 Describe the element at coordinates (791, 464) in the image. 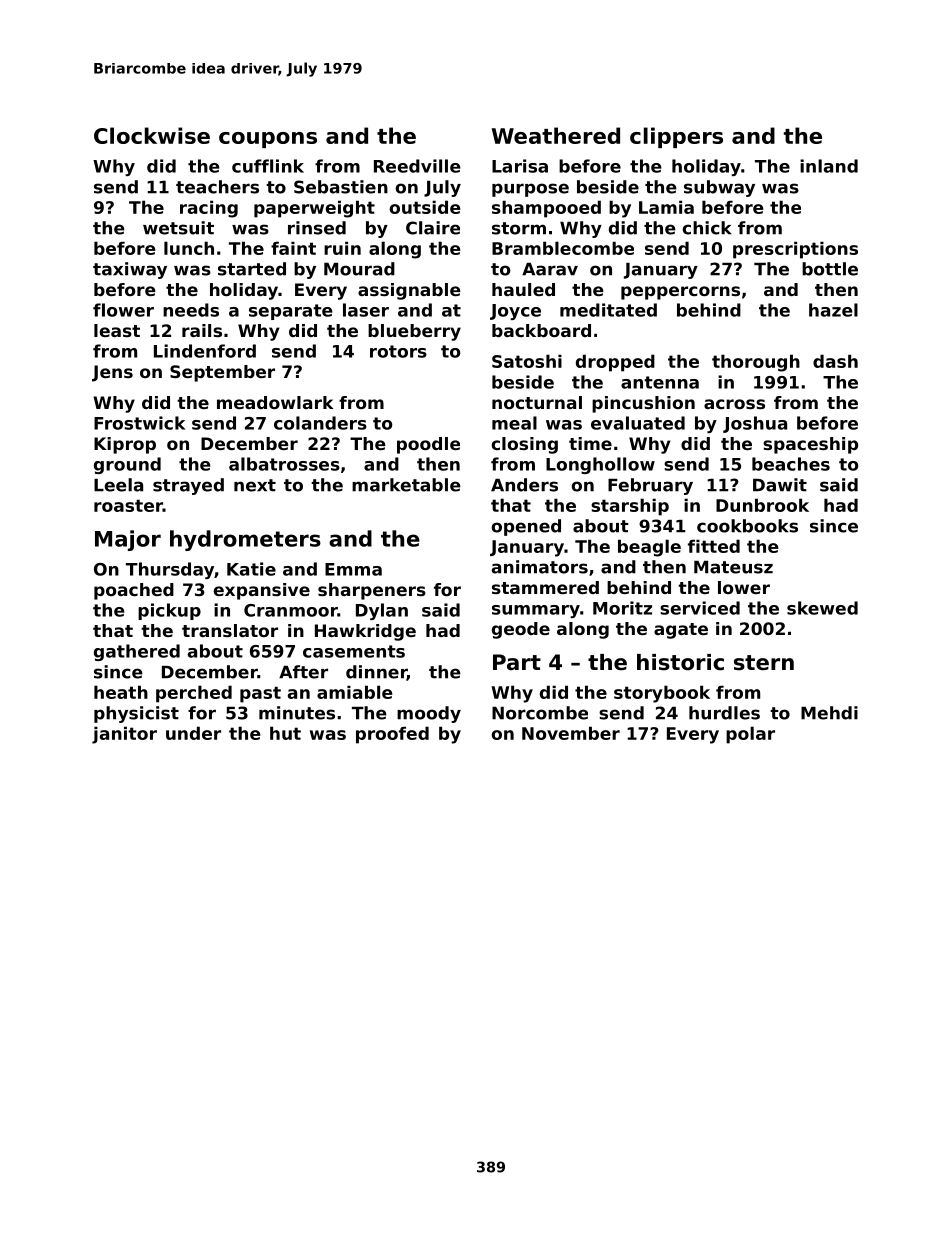

I see `beaches` at that location.
